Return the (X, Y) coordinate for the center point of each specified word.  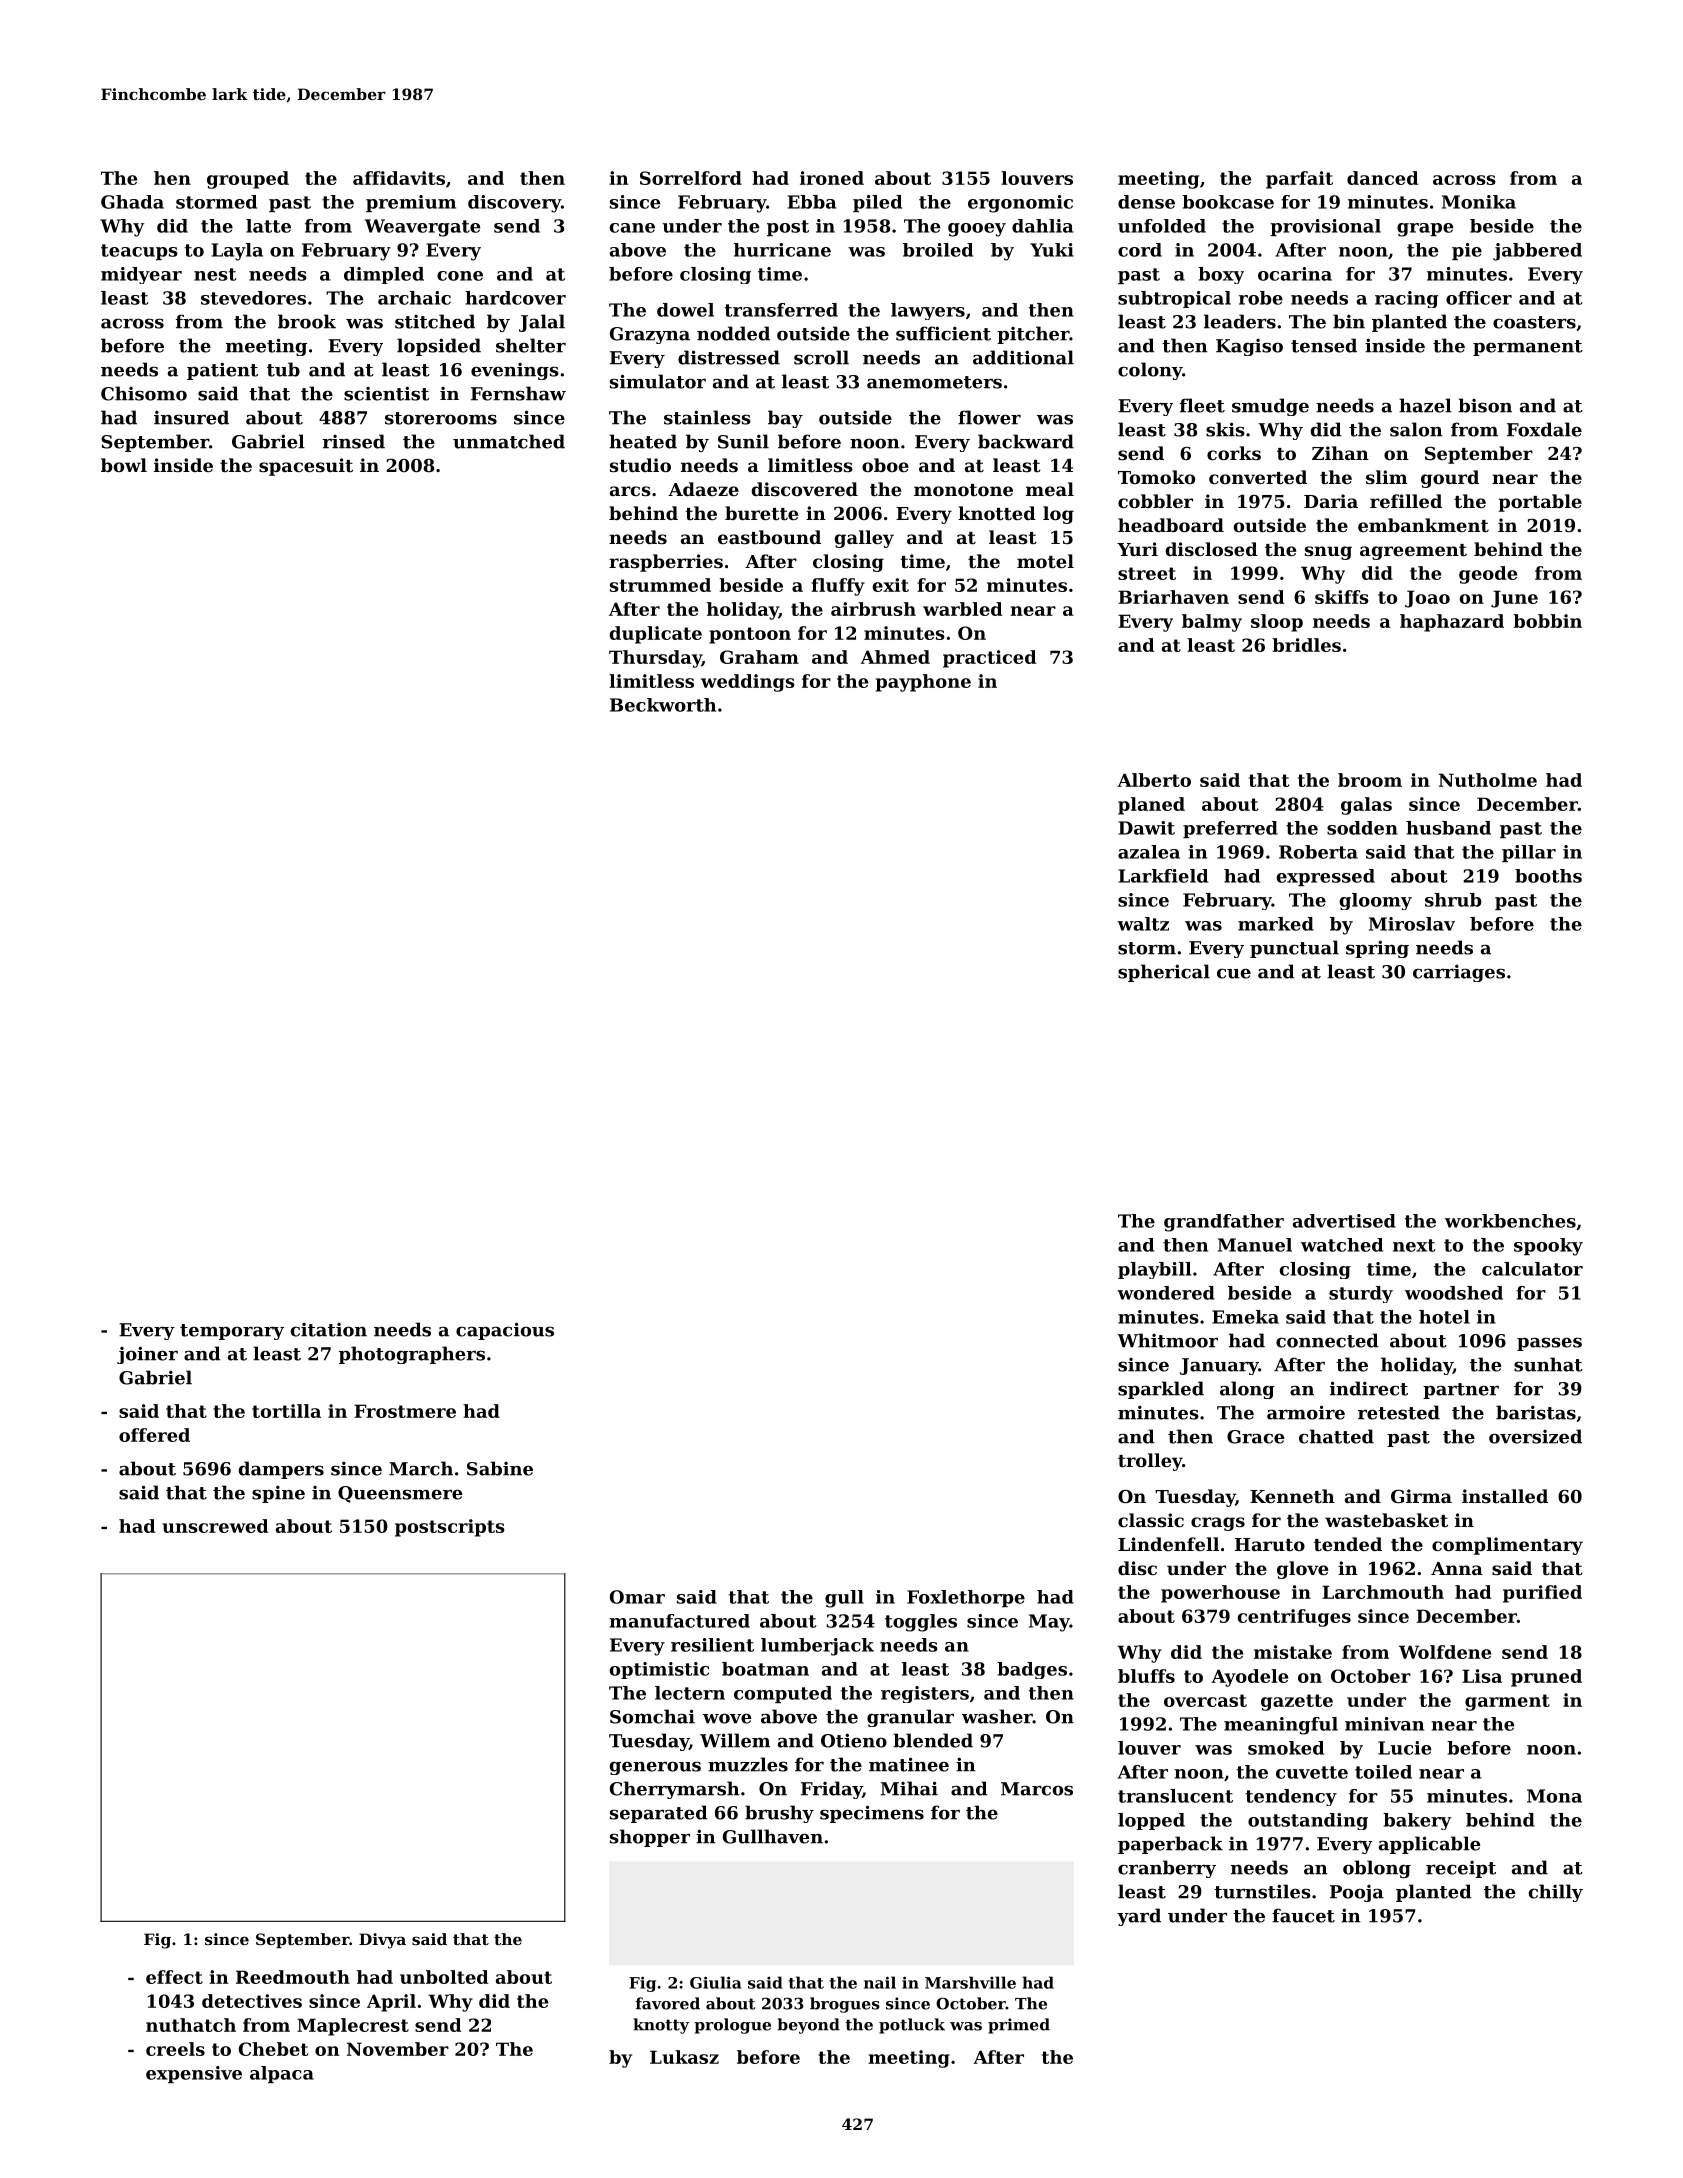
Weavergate (422, 228)
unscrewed (215, 1526)
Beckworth (663, 705)
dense (1146, 202)
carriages (1459, 973)
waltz (1143, 924)
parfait (1299, 180)
